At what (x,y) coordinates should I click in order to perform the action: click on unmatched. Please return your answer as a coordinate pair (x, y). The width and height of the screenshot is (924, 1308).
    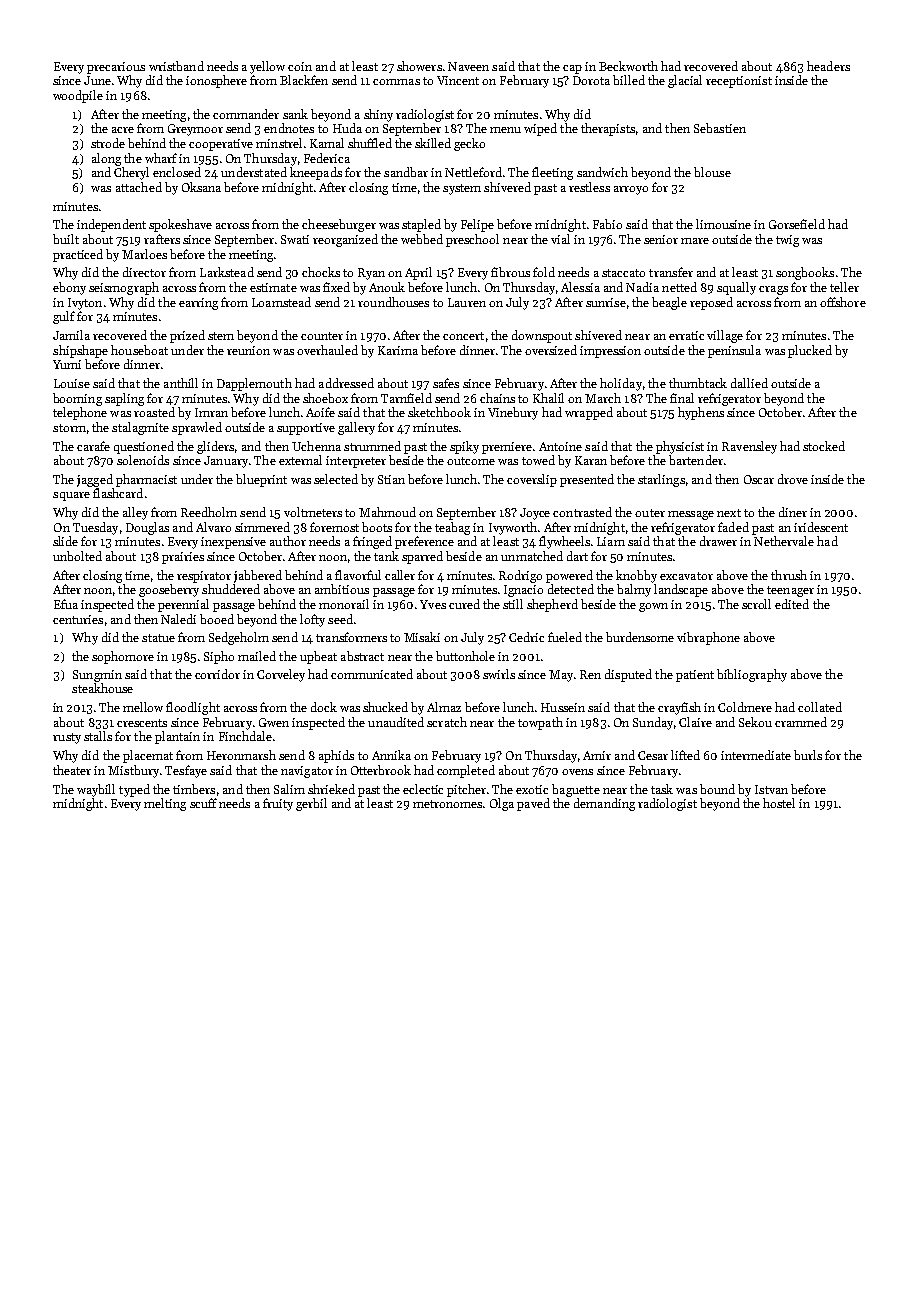
    Looking at the image, I should click on (532, 556).
